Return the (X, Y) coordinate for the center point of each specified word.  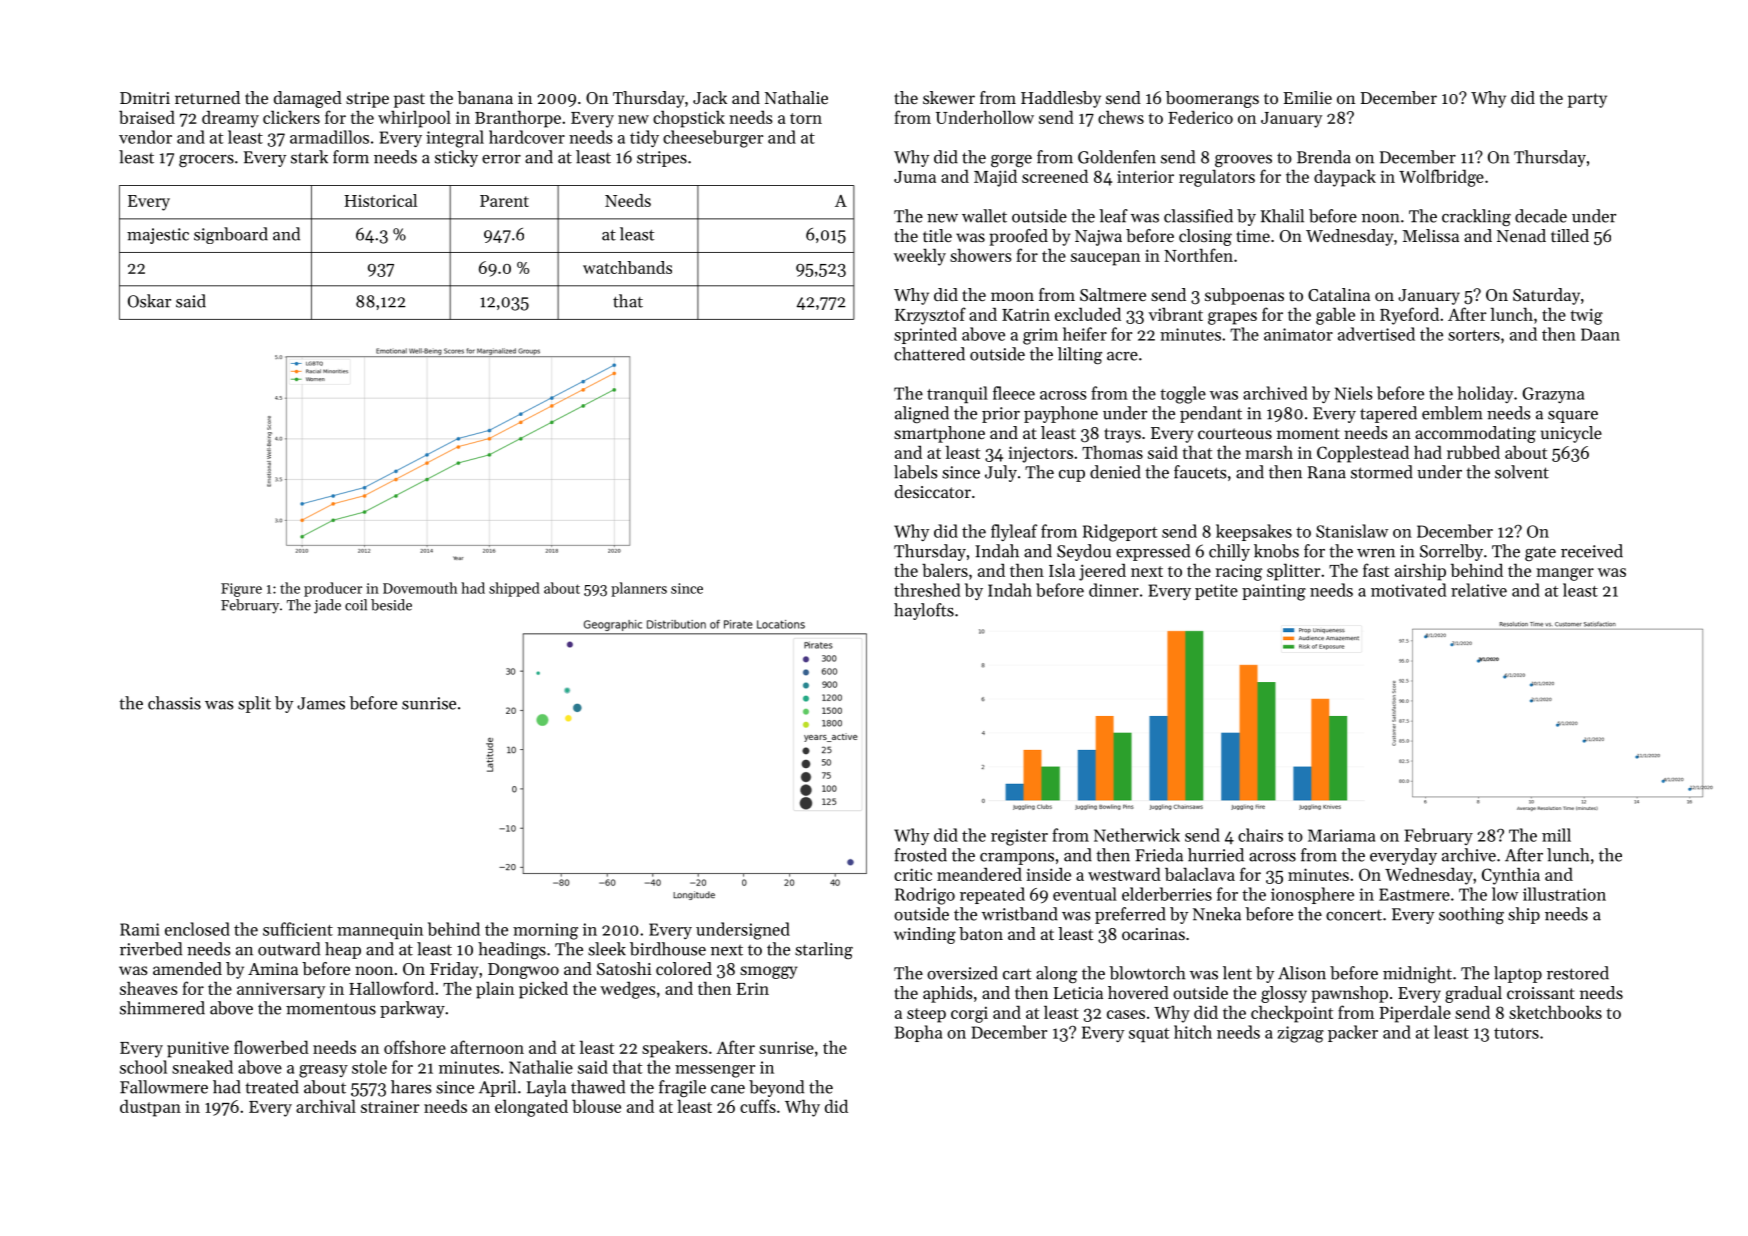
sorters (1474, 335)
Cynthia (1511, 876)
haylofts (924, 611)
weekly (920, 257)
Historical (380, 200)
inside (1048, 874)
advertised (1376, 334)
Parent (504, 201)
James (321, 703)
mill (1556, 835)
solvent (1522, 472)
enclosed (197, 929)
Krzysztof (930, 316)
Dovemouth (420, 588)
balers (945, 570)
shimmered (162, 1008)
